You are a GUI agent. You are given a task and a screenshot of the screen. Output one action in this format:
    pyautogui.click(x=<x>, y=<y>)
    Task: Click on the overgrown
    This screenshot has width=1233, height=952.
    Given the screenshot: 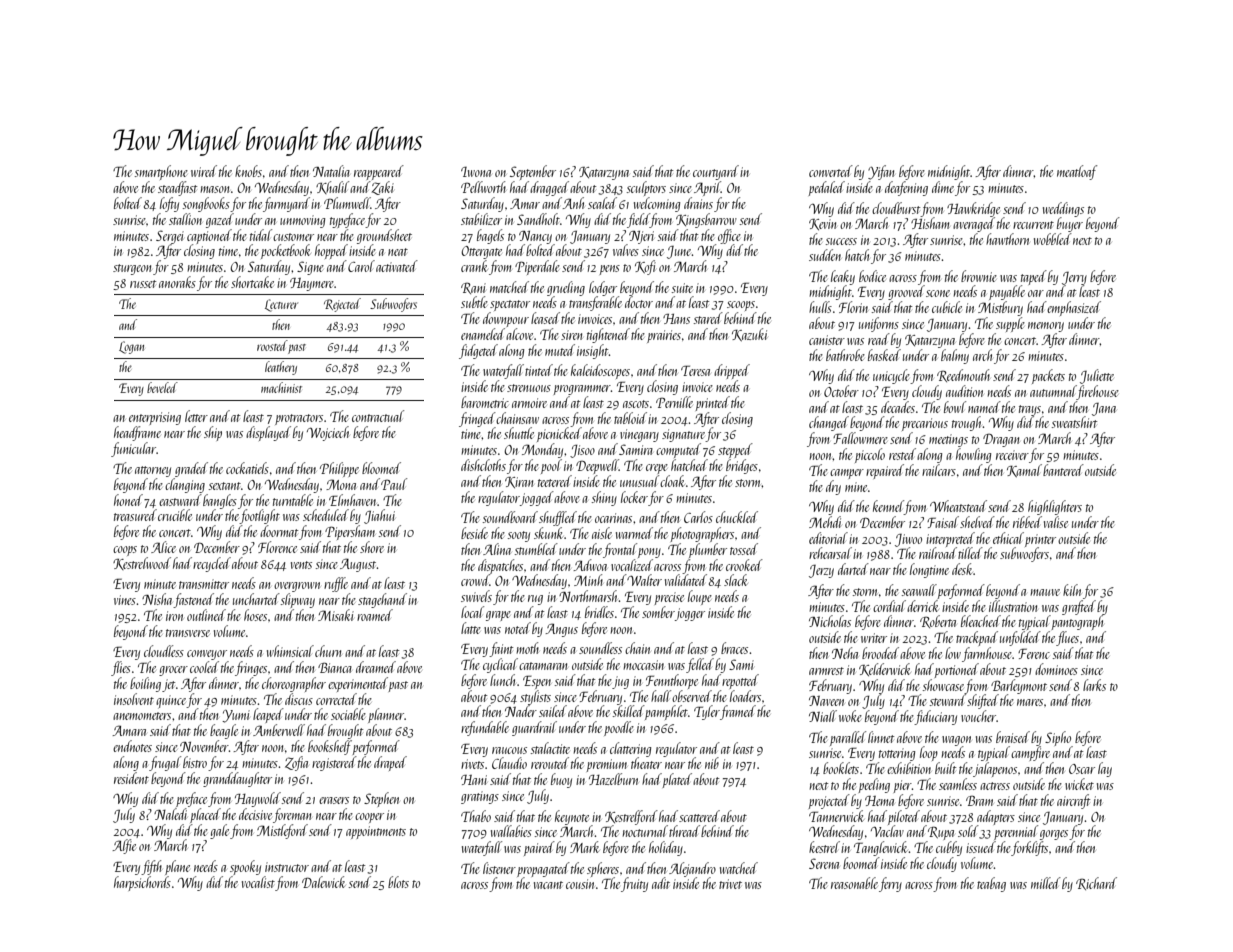 What is the action you would take?
    pyautogui.click(x=297, y=587)
